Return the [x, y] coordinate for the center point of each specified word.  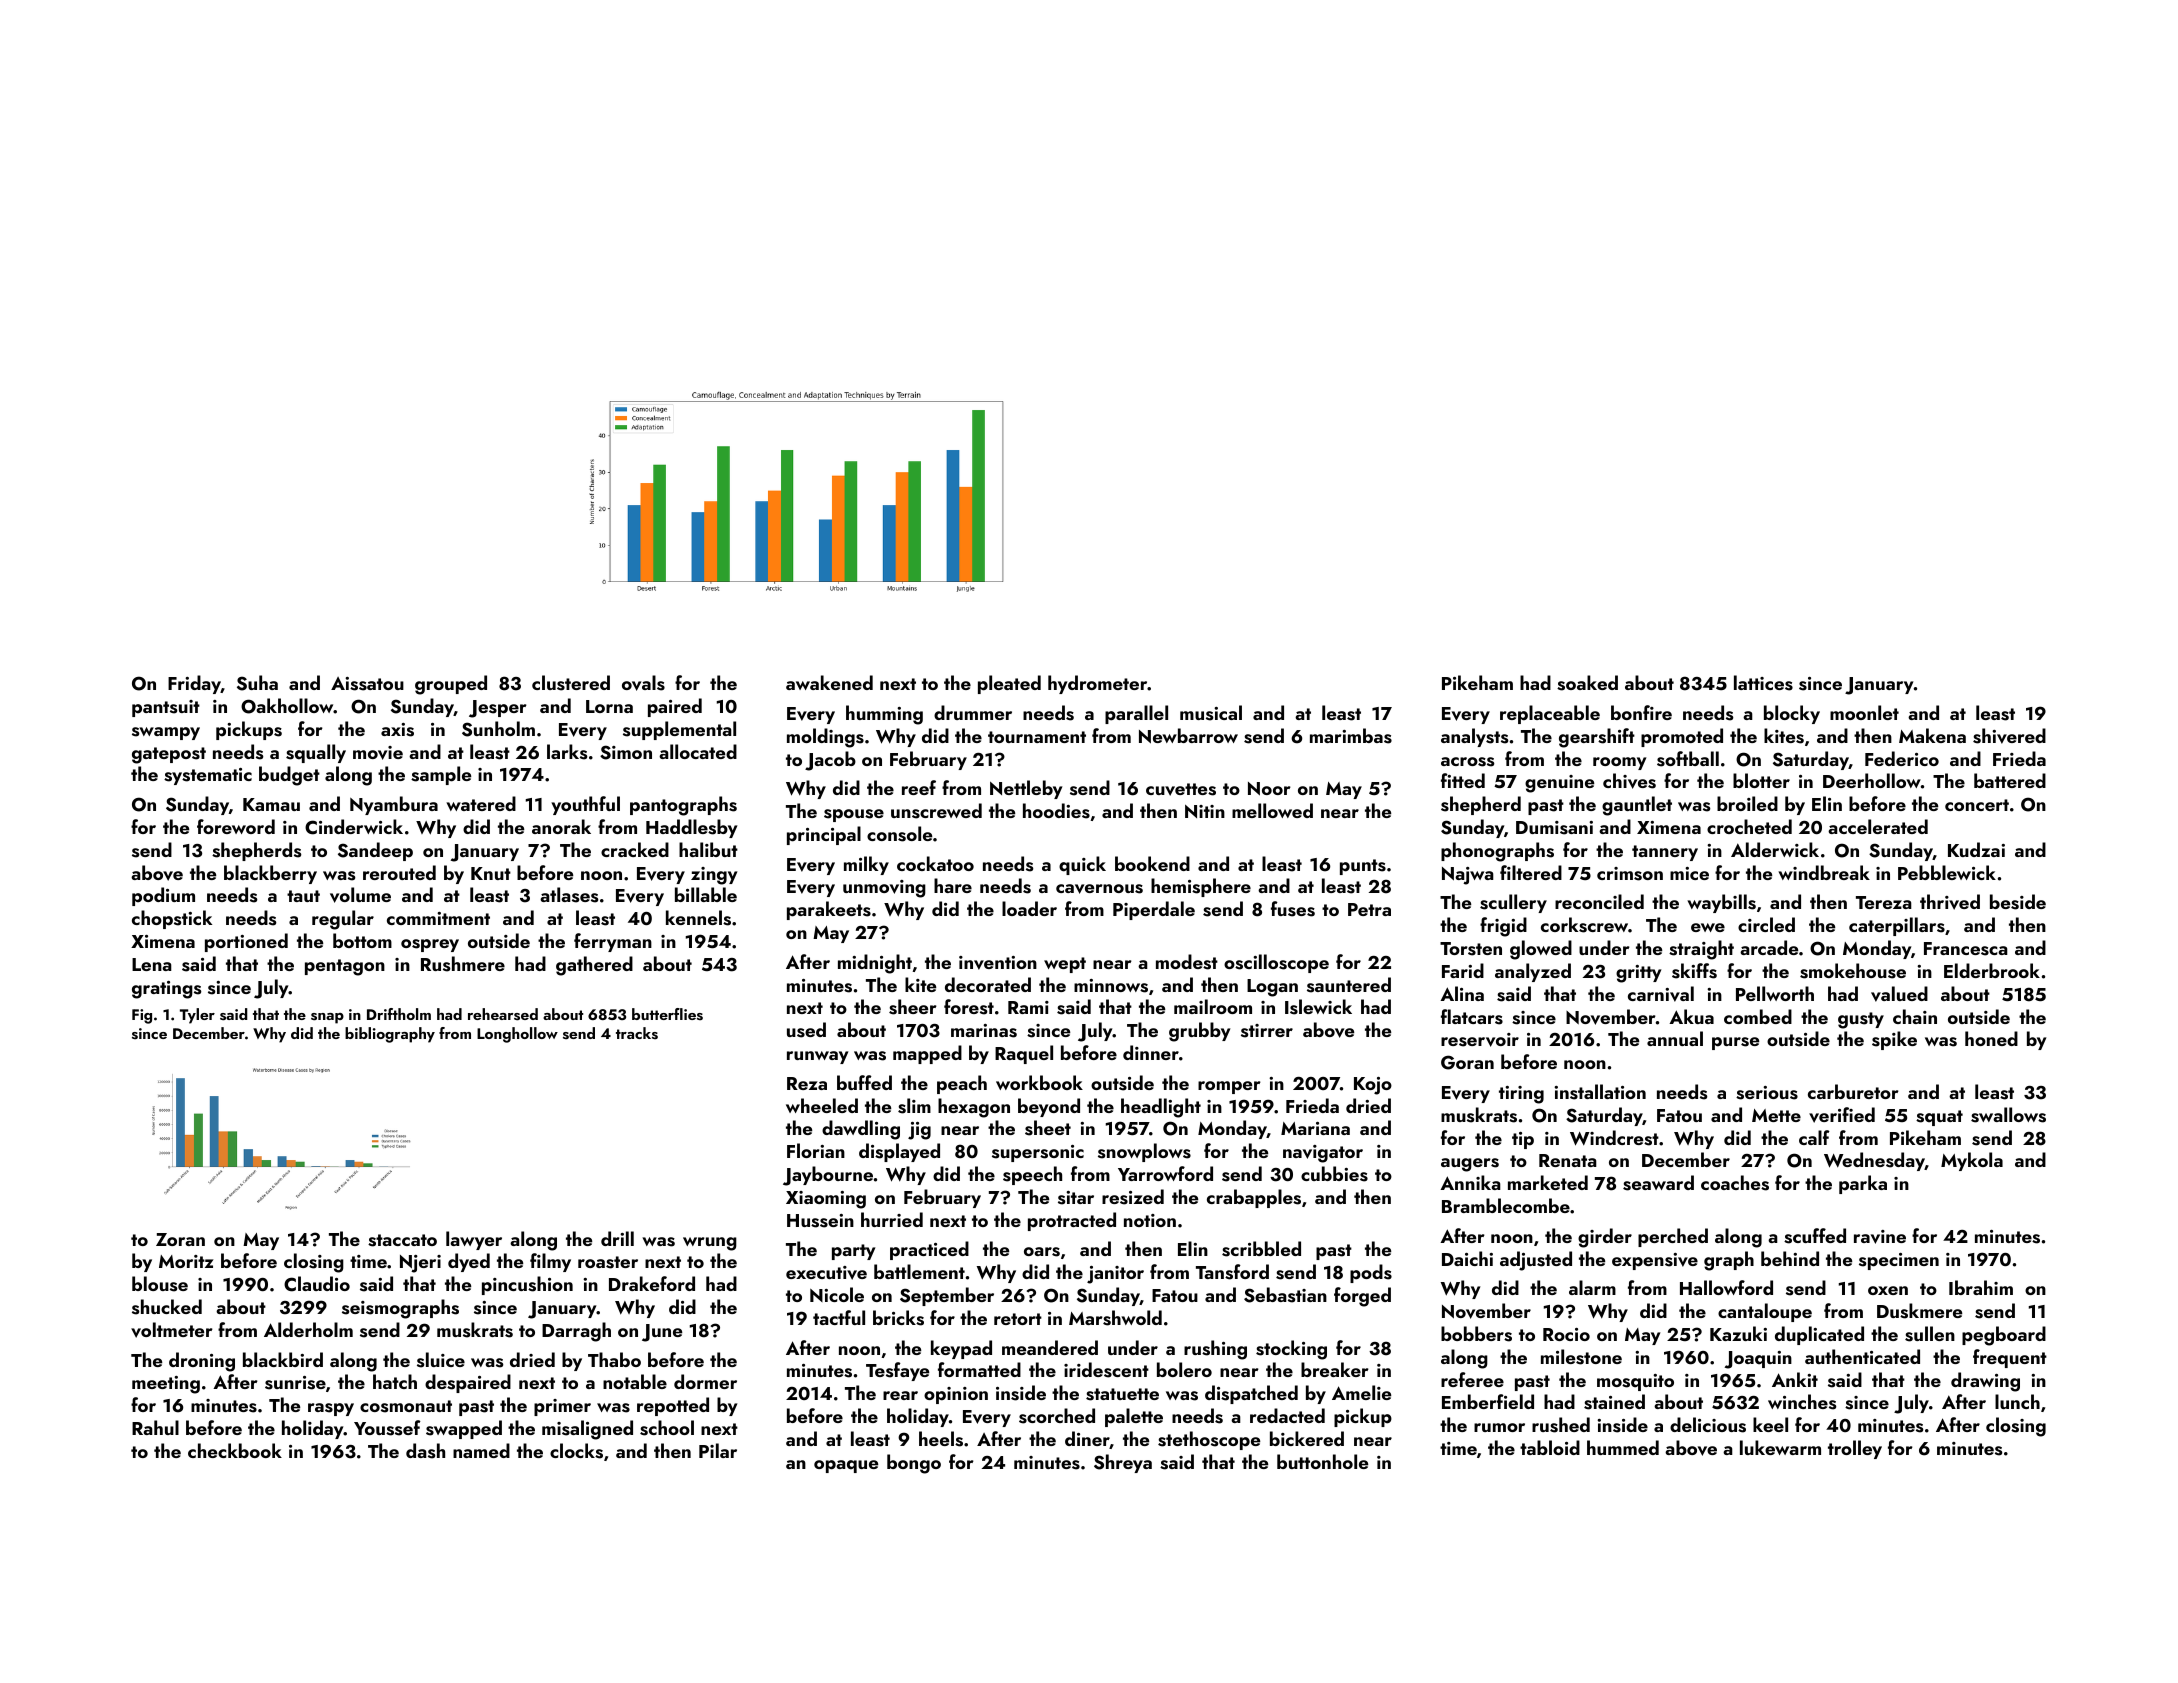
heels [941, 1439]
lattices [1763, 683]
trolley [1855, 1449]
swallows [2008, 1115]
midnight [875, 964]
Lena [152, 964]
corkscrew [1584, 925]
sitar [1076, 1198]
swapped [464, 1429]
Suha [257, 683]
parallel [1136, 714]
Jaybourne [828, 1176]
